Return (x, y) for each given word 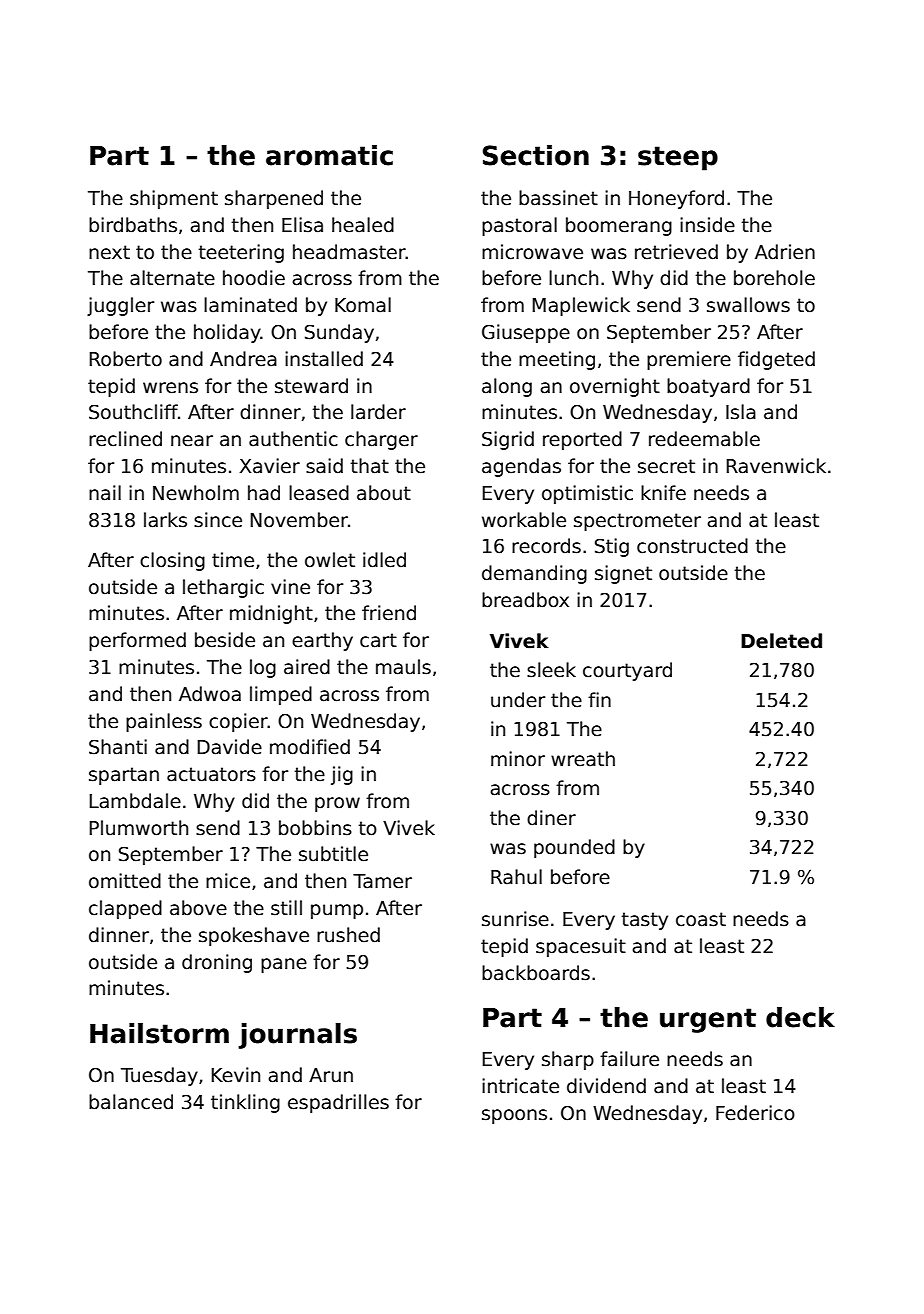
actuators (211, 774)
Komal (363, 305)
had (264, 493)
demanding (534, 574)
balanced (131, 1102)
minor (518, 759)
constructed (692, 546)
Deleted (781, 641)
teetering (241, 253)
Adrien (785, 252)
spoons (514, 1116)
